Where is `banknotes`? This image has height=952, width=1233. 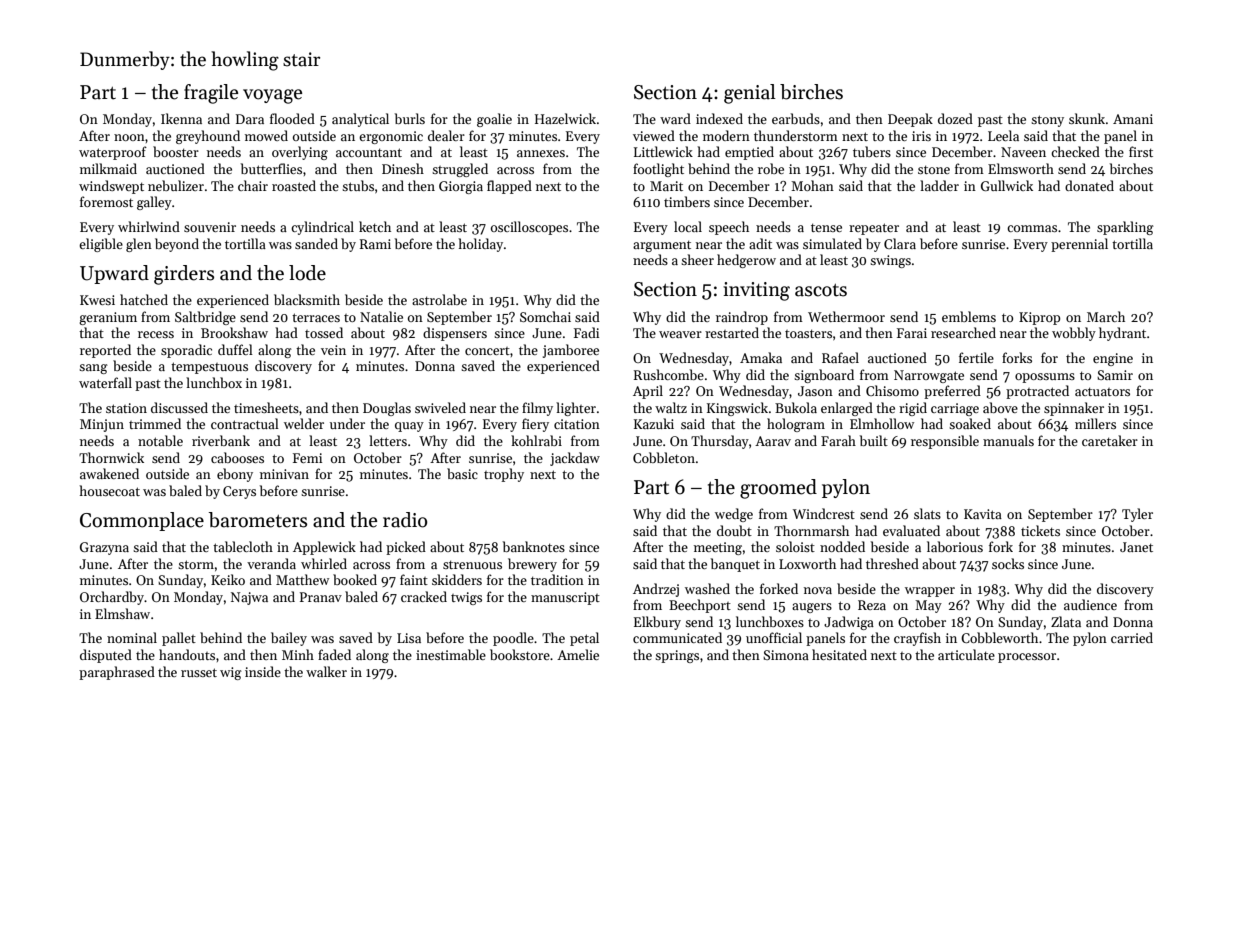 banknotes is located at coordinates (534, 546).
